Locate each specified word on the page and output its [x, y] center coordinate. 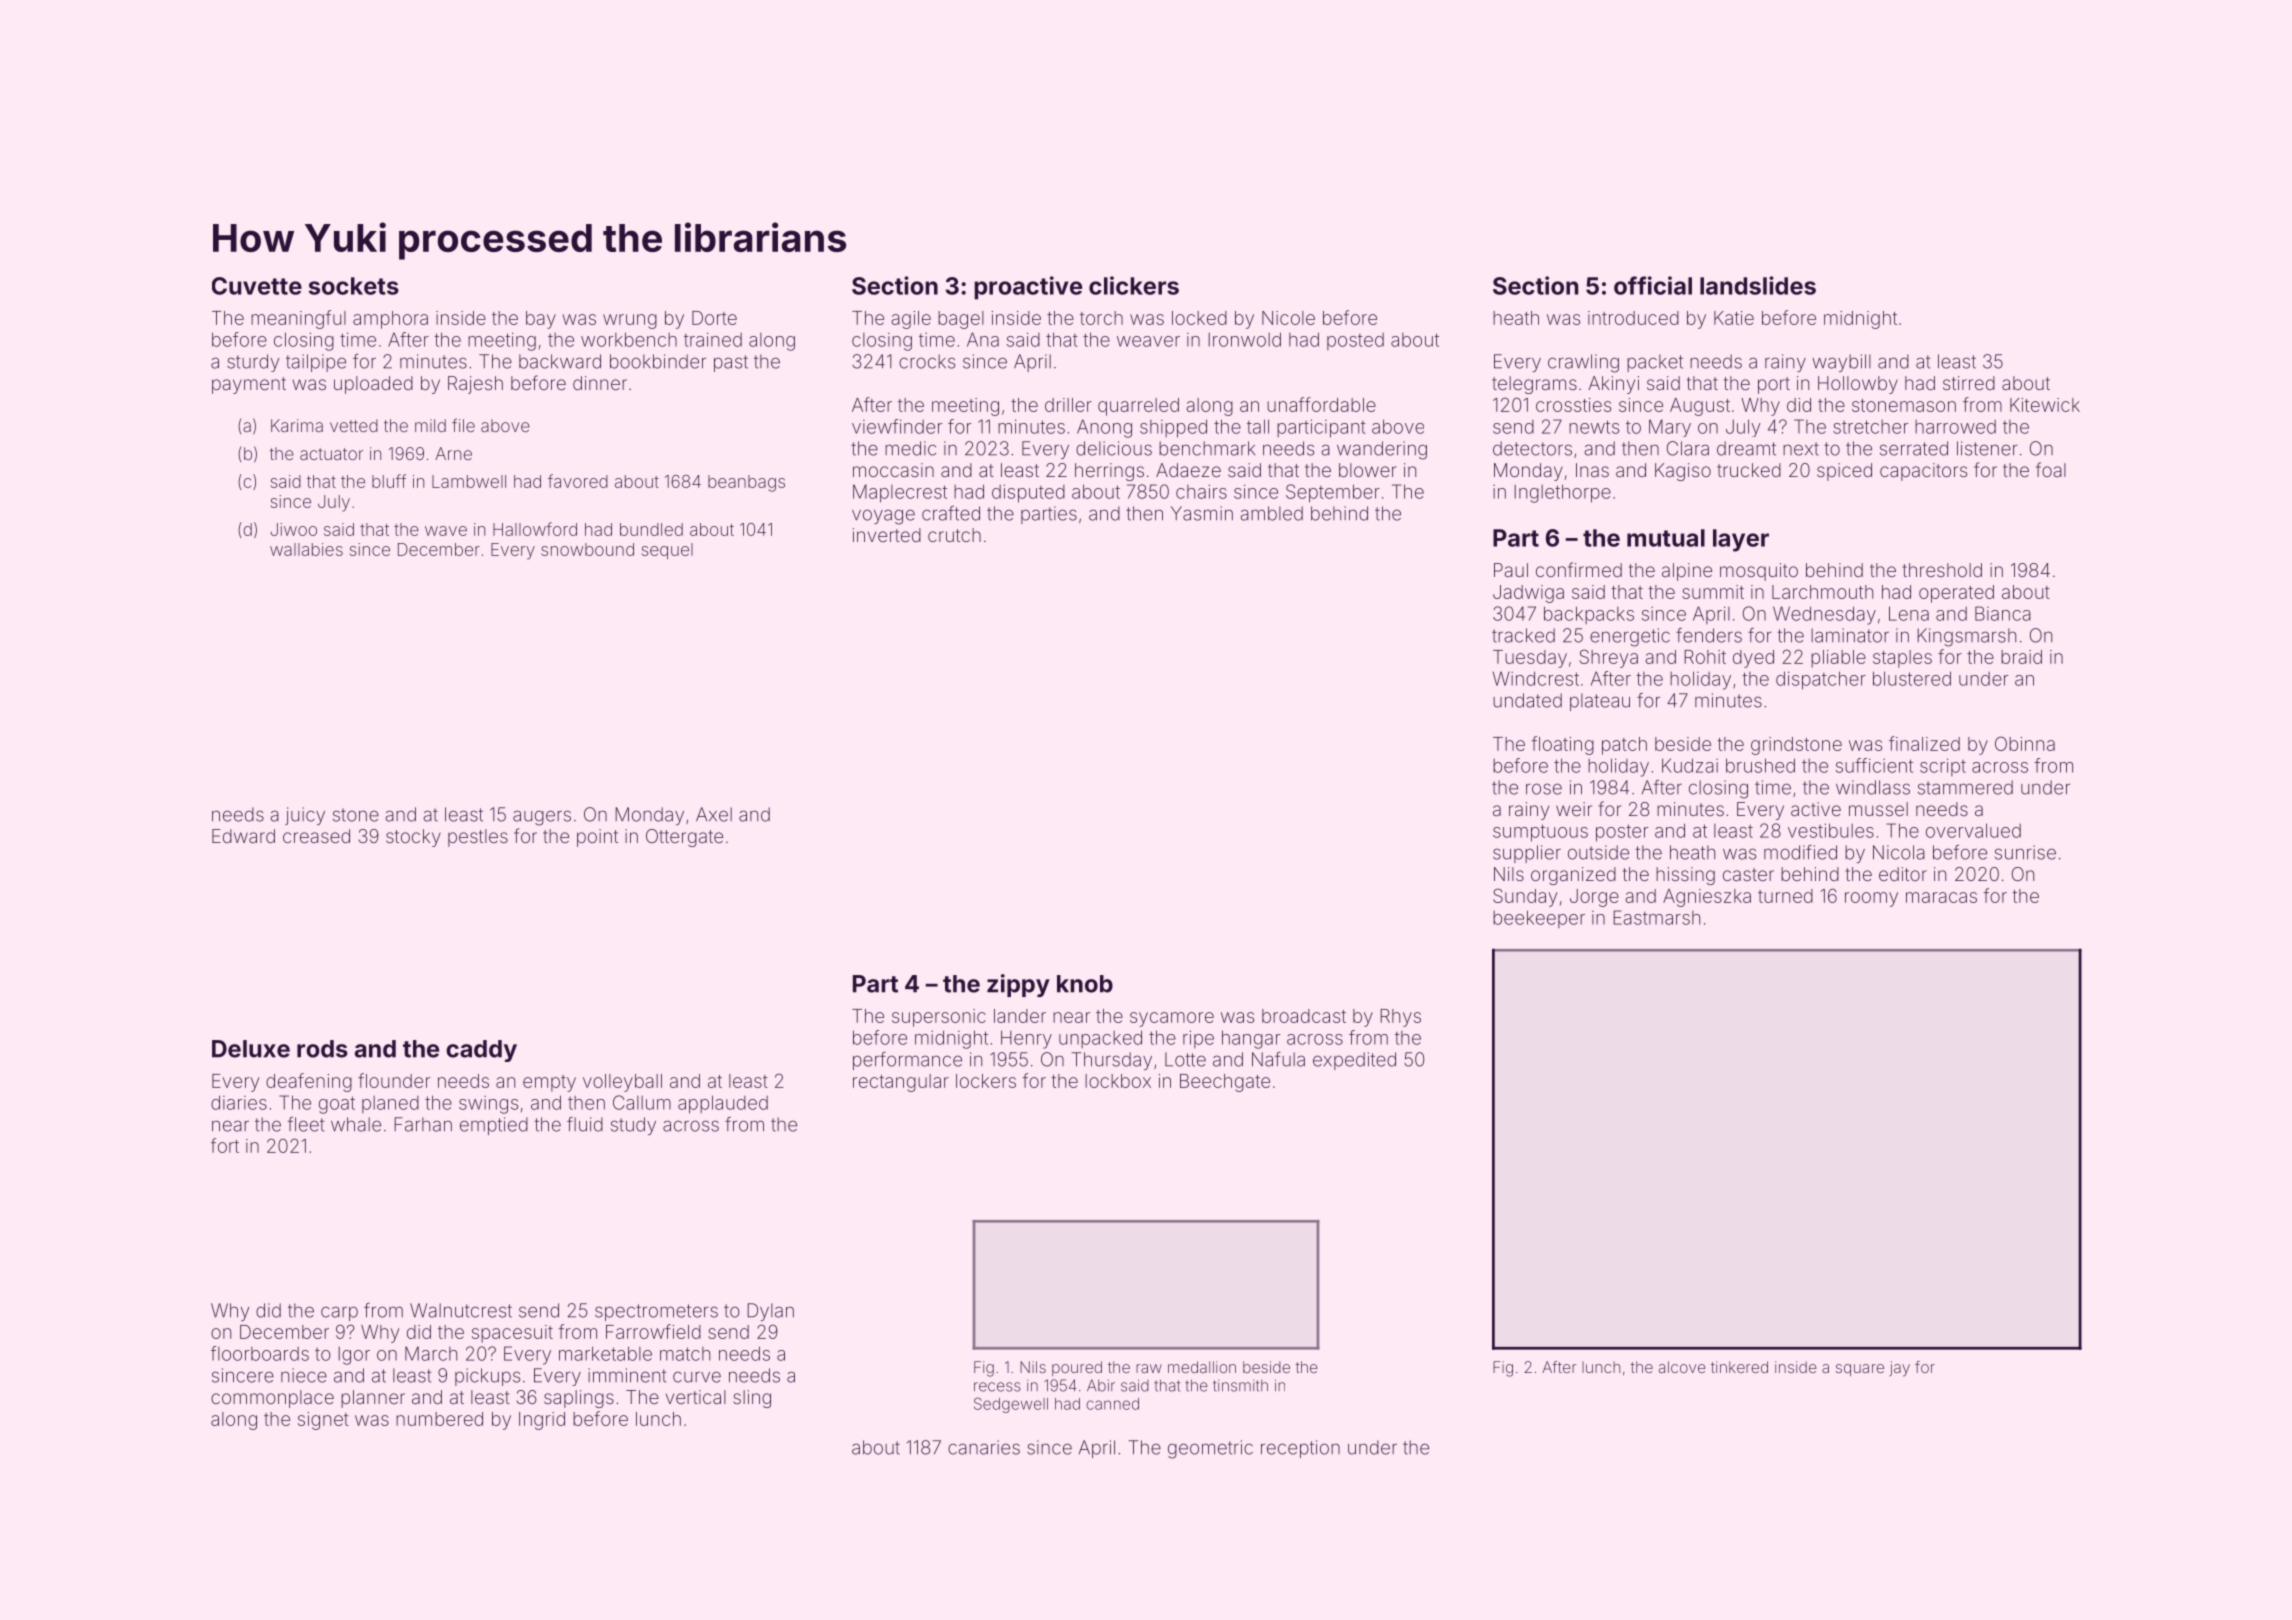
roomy [1871, 899]
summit [1713, 592]
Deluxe [251, 1049]
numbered [439, 1419]
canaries [984, 1447]
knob [1085, 984]
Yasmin [1202, 513]
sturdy [253, 363]
